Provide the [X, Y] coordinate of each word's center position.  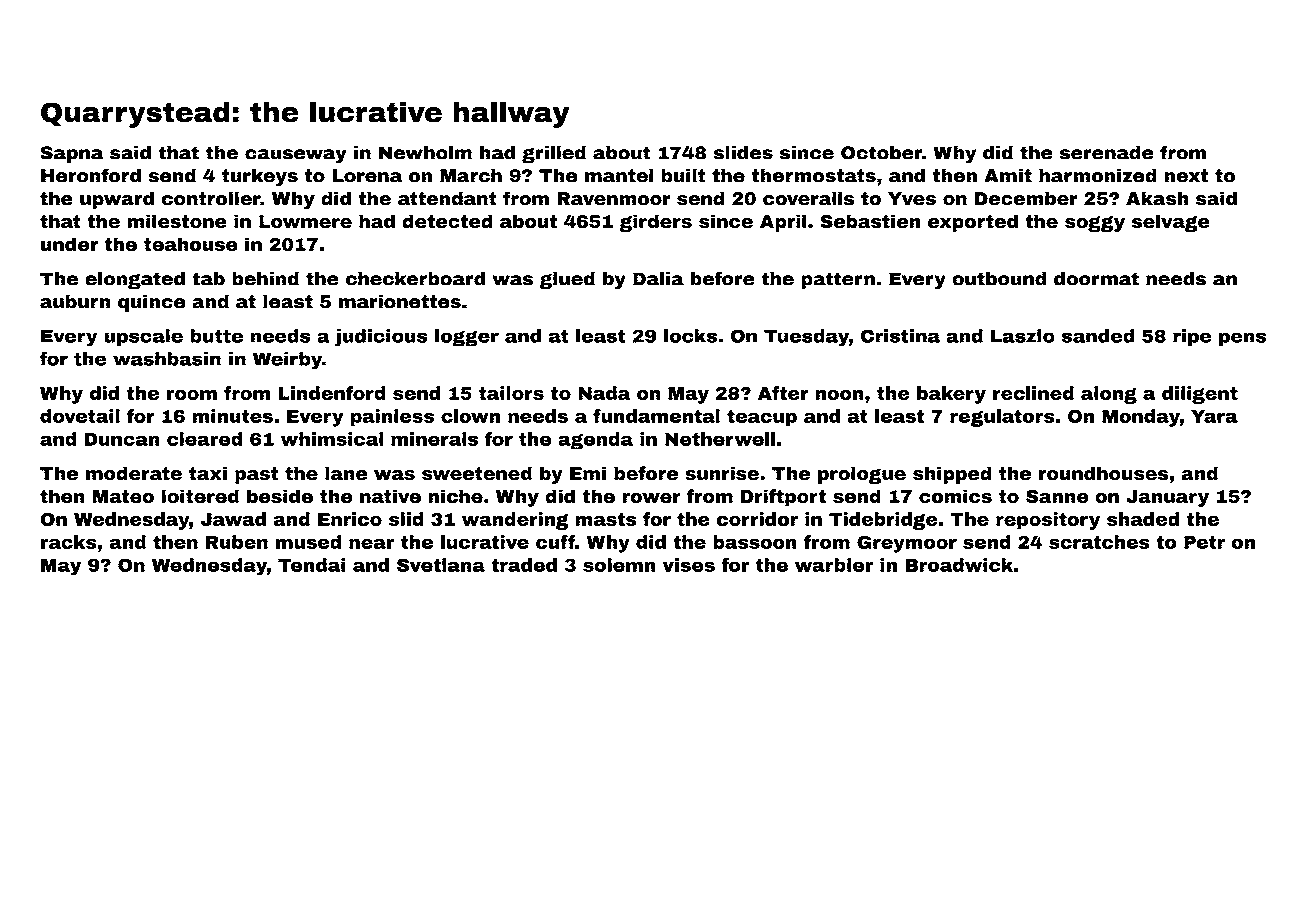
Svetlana [441, 565]
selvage [1171, 223]
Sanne [1057, 497]
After [783, 393]
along [1109, 395]
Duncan [122, 439]
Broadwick [959, 565]
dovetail [80, 416]
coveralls [808, 198]
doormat [1096, 278]
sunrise [722, 473]
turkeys [260, 177]
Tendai [312, 565]
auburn [75, 301]
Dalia [658, 278]
